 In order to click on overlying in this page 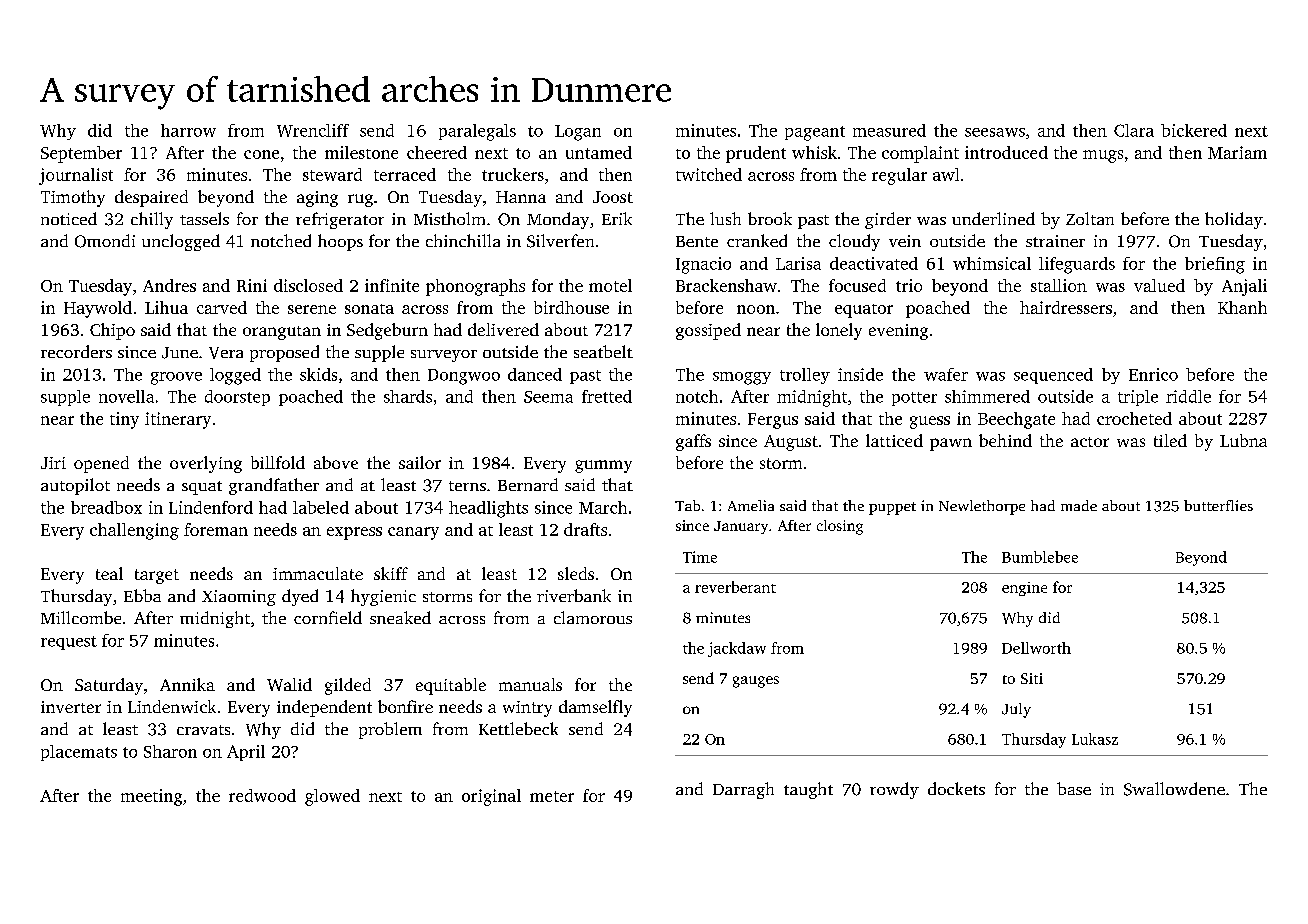, I will do `click(206, 464)`.
